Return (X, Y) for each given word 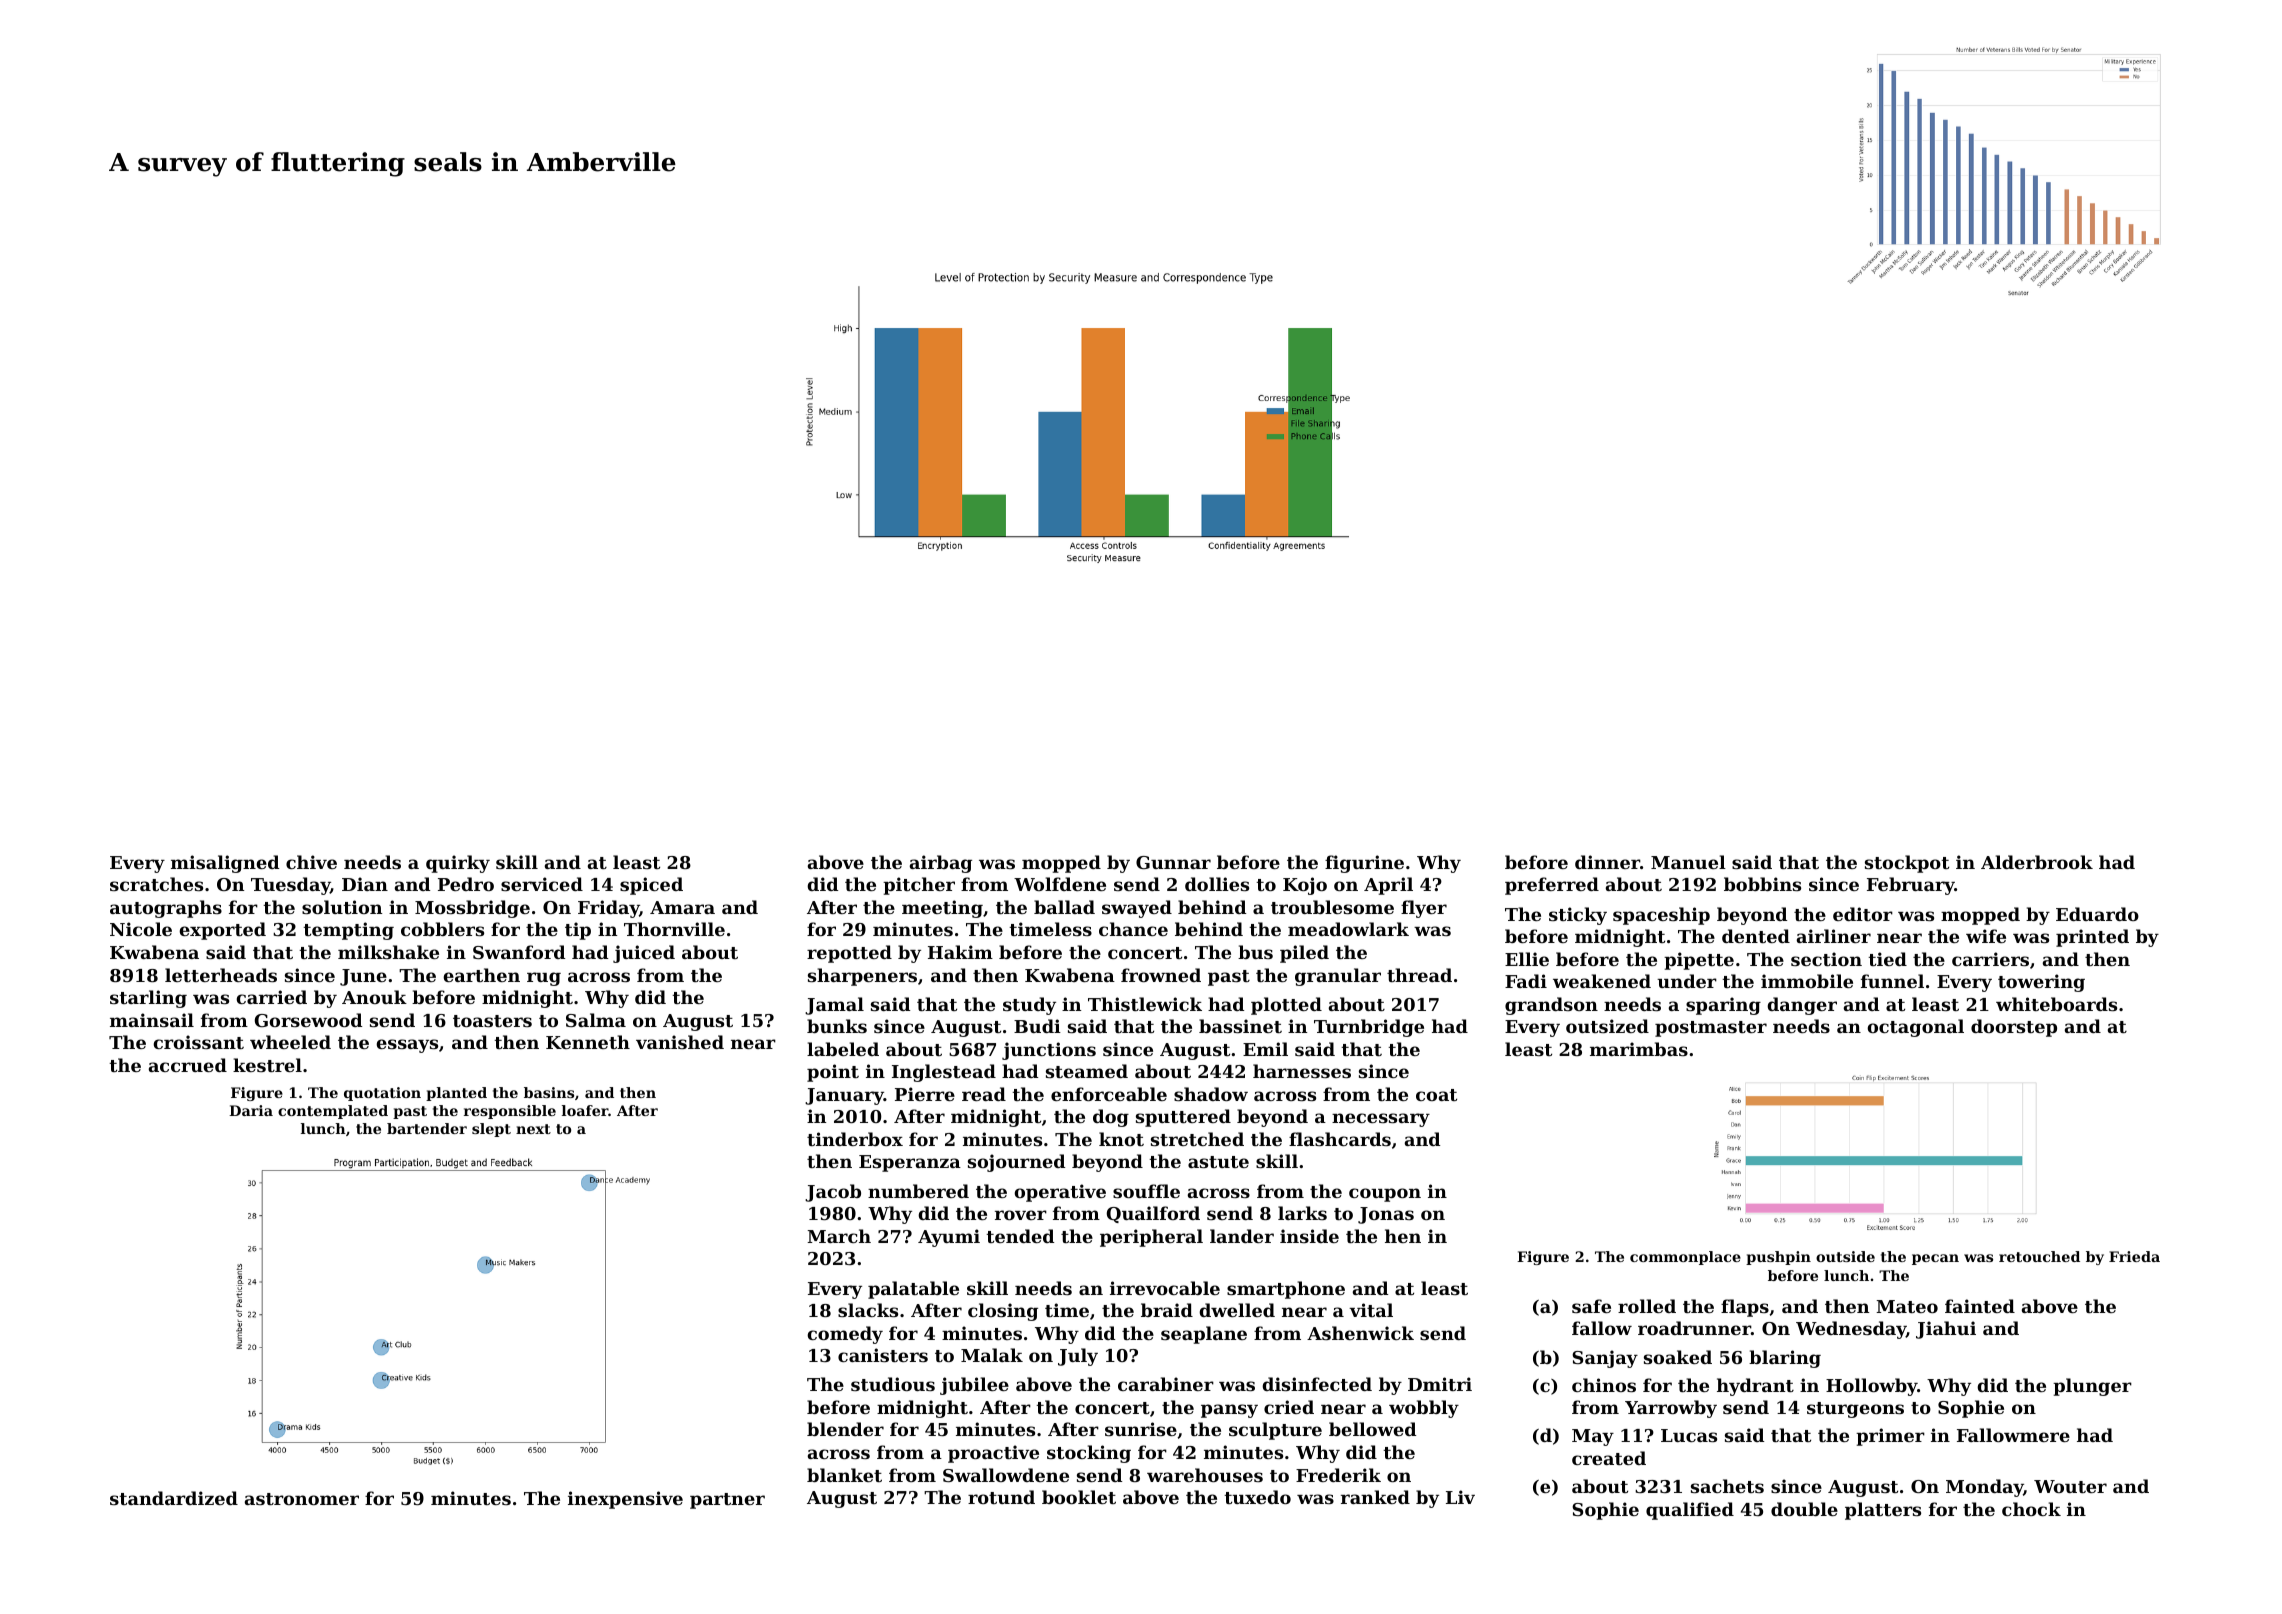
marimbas (1639, 1049)
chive (311, 862)
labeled (843, 1049)
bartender (427, 1128)
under (1687, 981)
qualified (1690, 1511)
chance (1133, 929)
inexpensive (625, 1500)
